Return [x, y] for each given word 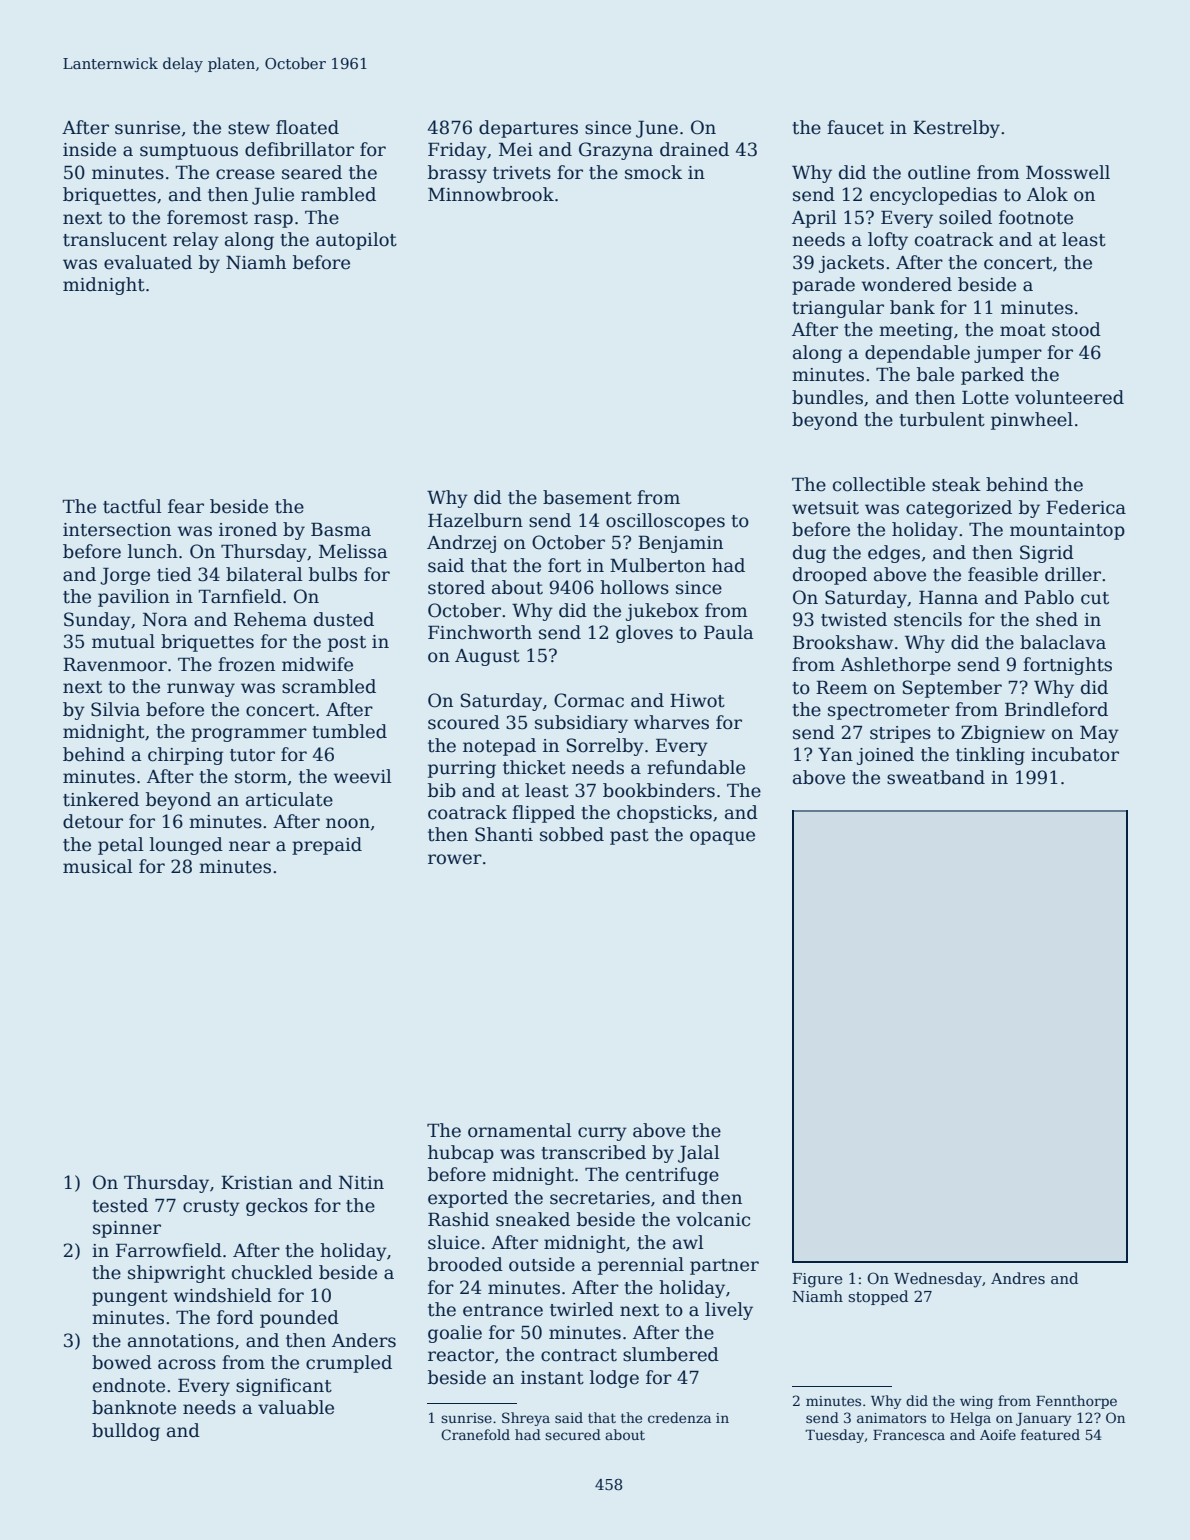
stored [456, 587]
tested [120, 1205]
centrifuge [672, 1176]
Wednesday [938, 1280]
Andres [1018, 1278]
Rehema [270, 619]
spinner [127, 1229]
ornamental [520, 1130]
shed [1057, 619]
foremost [207, 217]
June [657, 129]
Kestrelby [956, 129]
